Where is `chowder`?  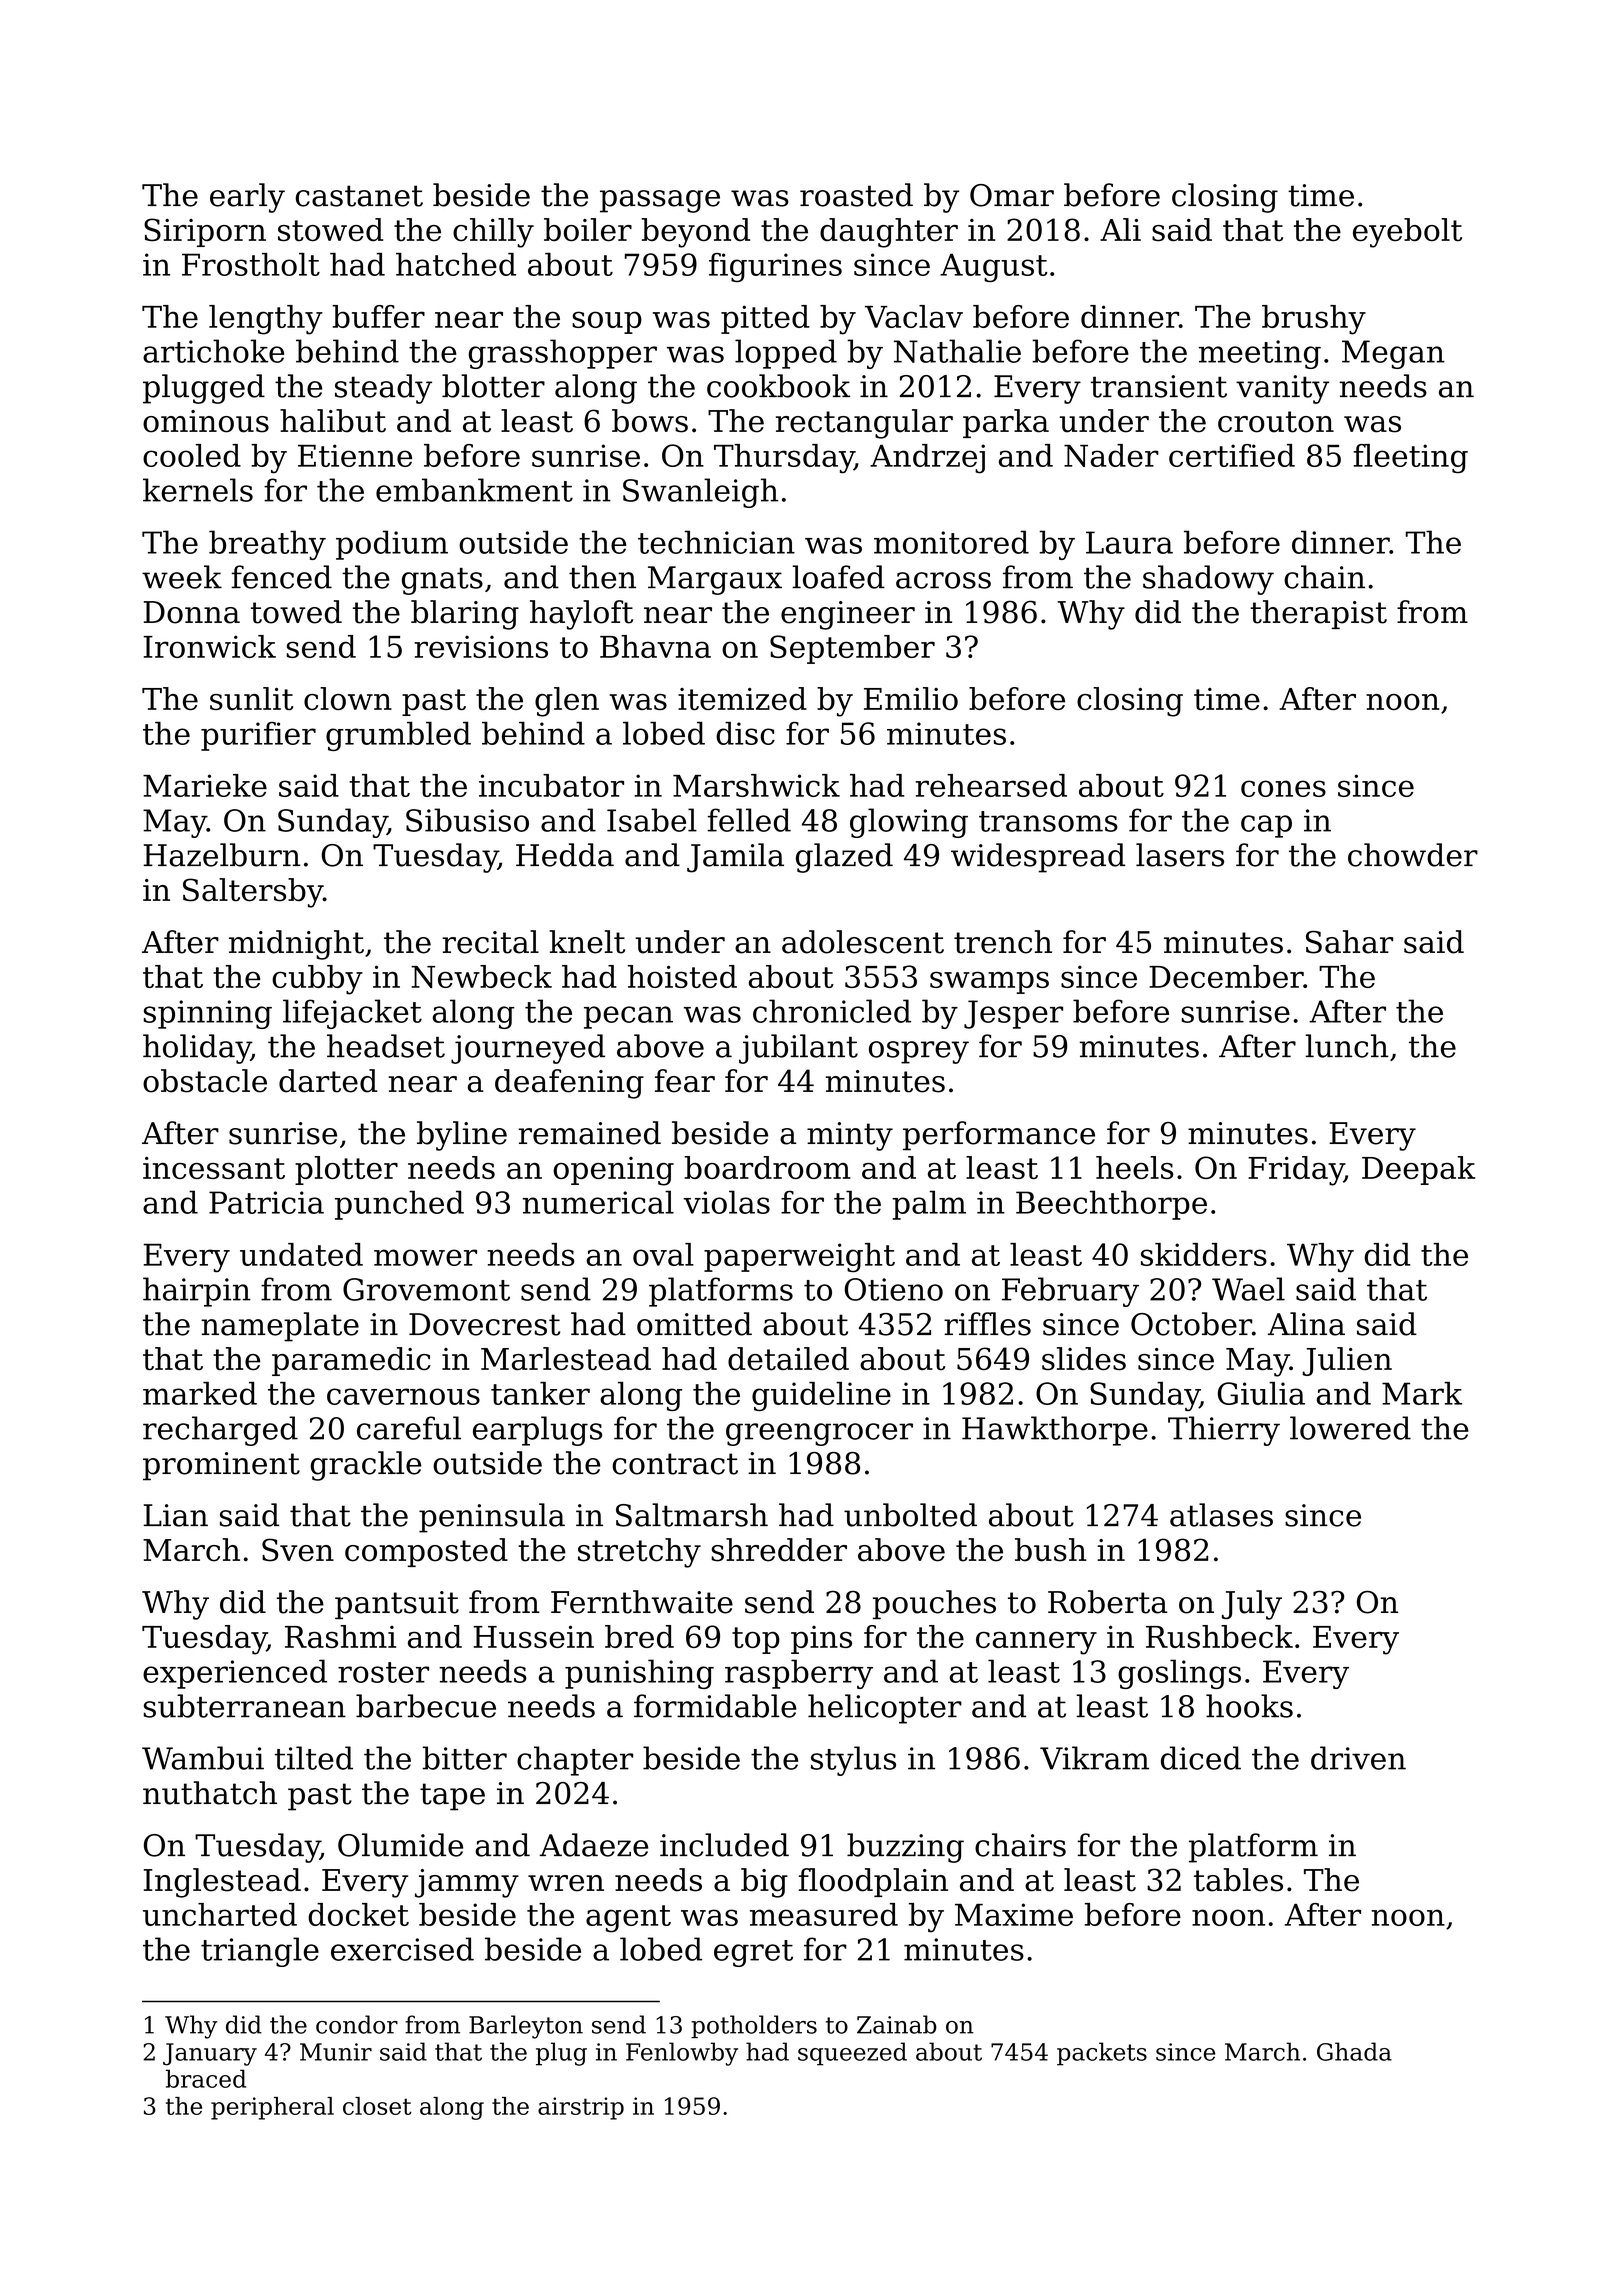 chowder is located at coordinates (1413, 855).
